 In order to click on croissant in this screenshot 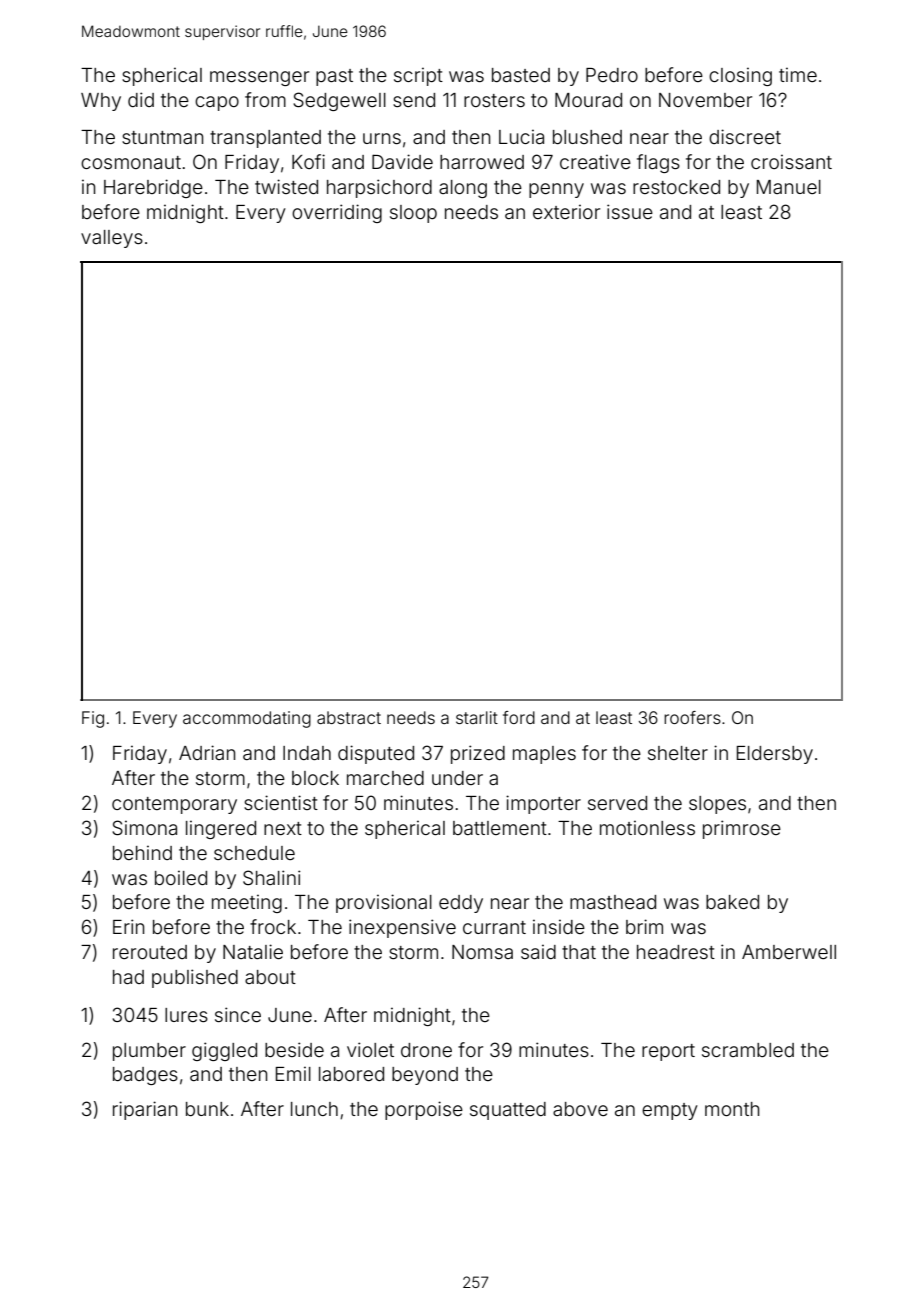, I will do `click(791, 161)`.
